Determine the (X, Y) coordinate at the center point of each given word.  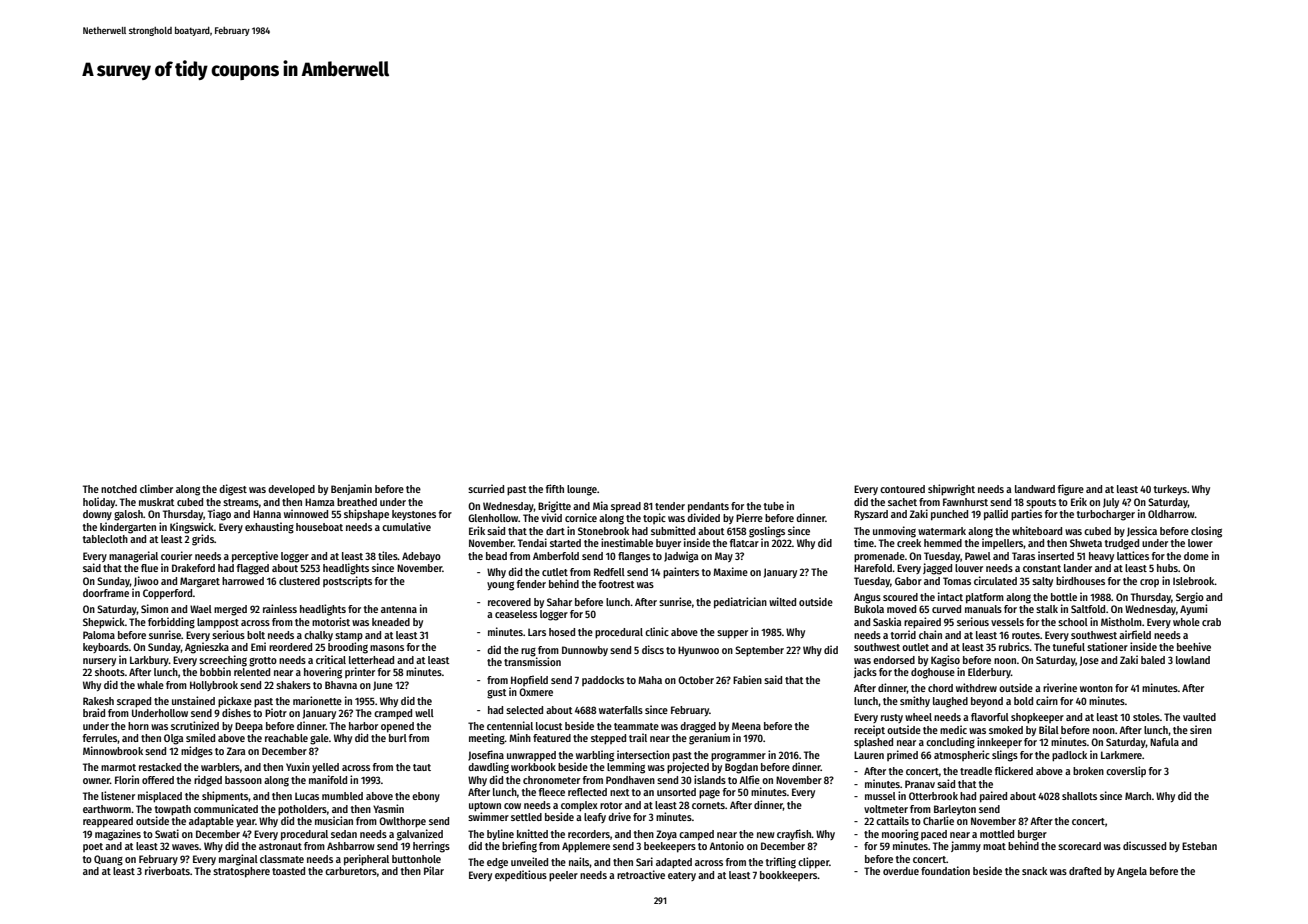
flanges (634, 557)
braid (94, 712)
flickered (1014, 770)
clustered (299, 581)
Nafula (1164, 742)
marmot (118, 767)
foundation (945, 870)
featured (552, 738)
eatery (682, 876)
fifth (555, 488)
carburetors (351, 871)
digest (233, 490)
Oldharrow (1171, 514)
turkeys (1170, 490)
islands (710, 779)
